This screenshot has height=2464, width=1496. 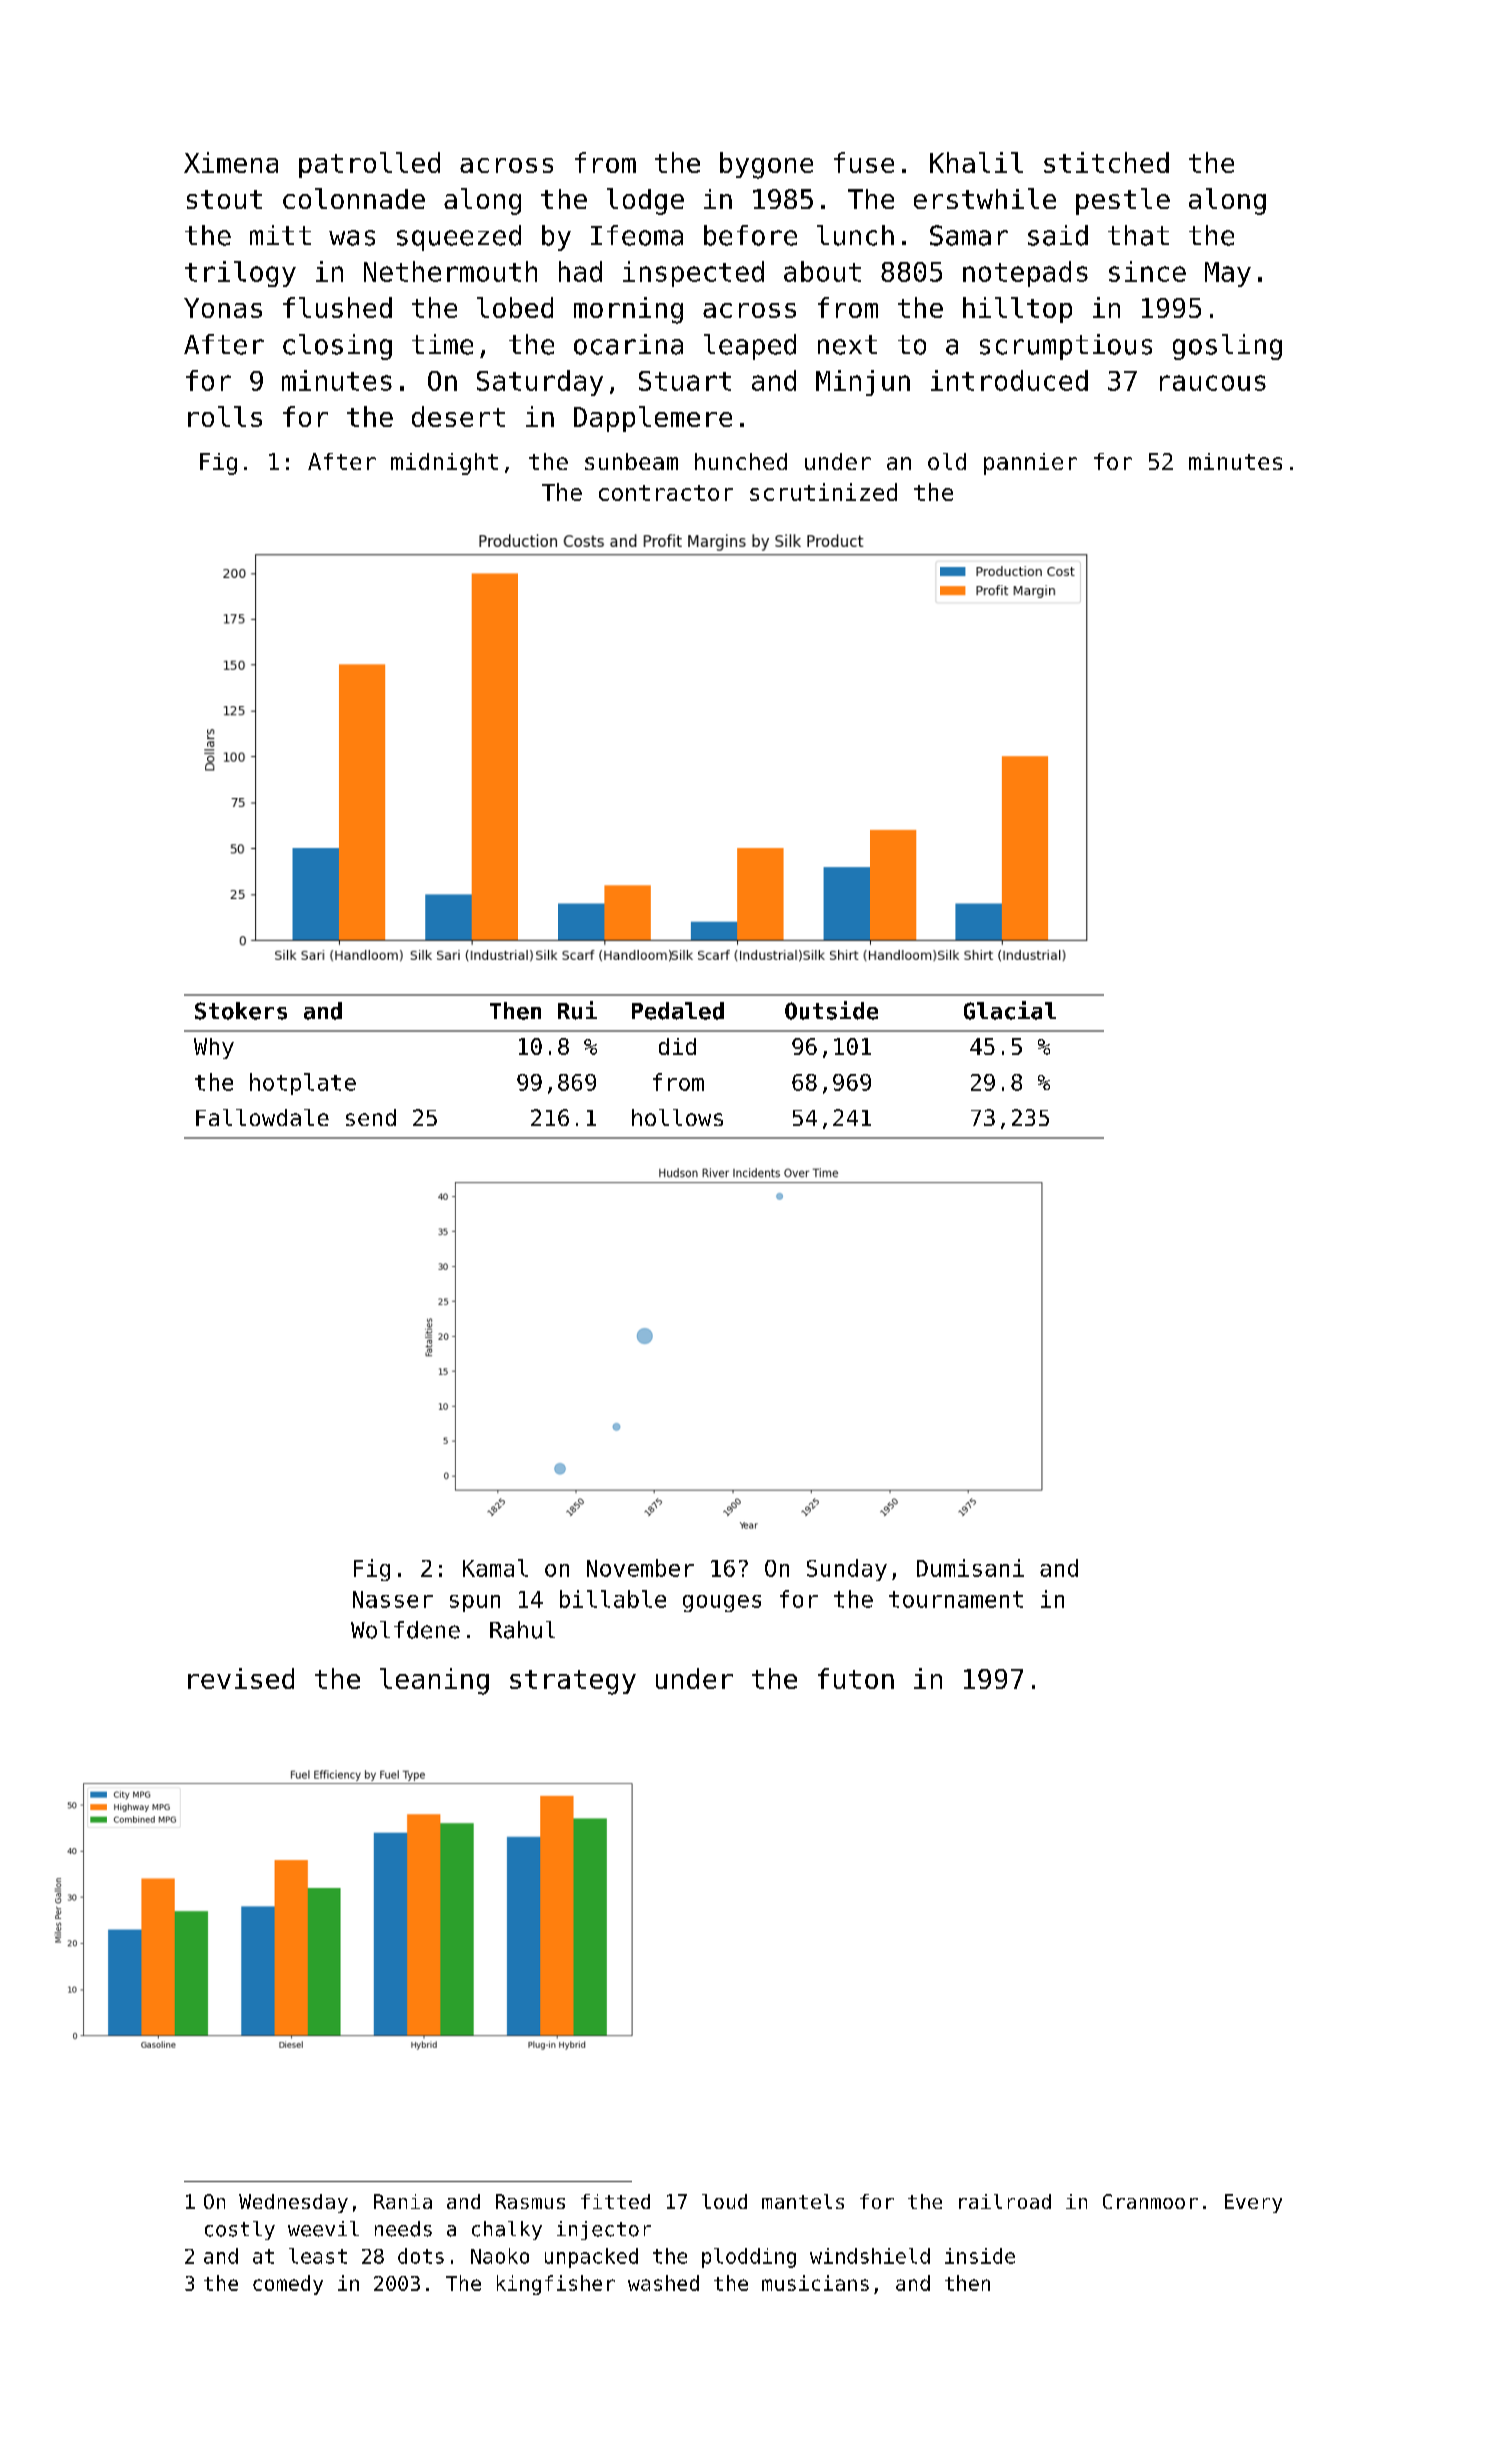 I want to click on loud, so click(x=724, y=2201).
